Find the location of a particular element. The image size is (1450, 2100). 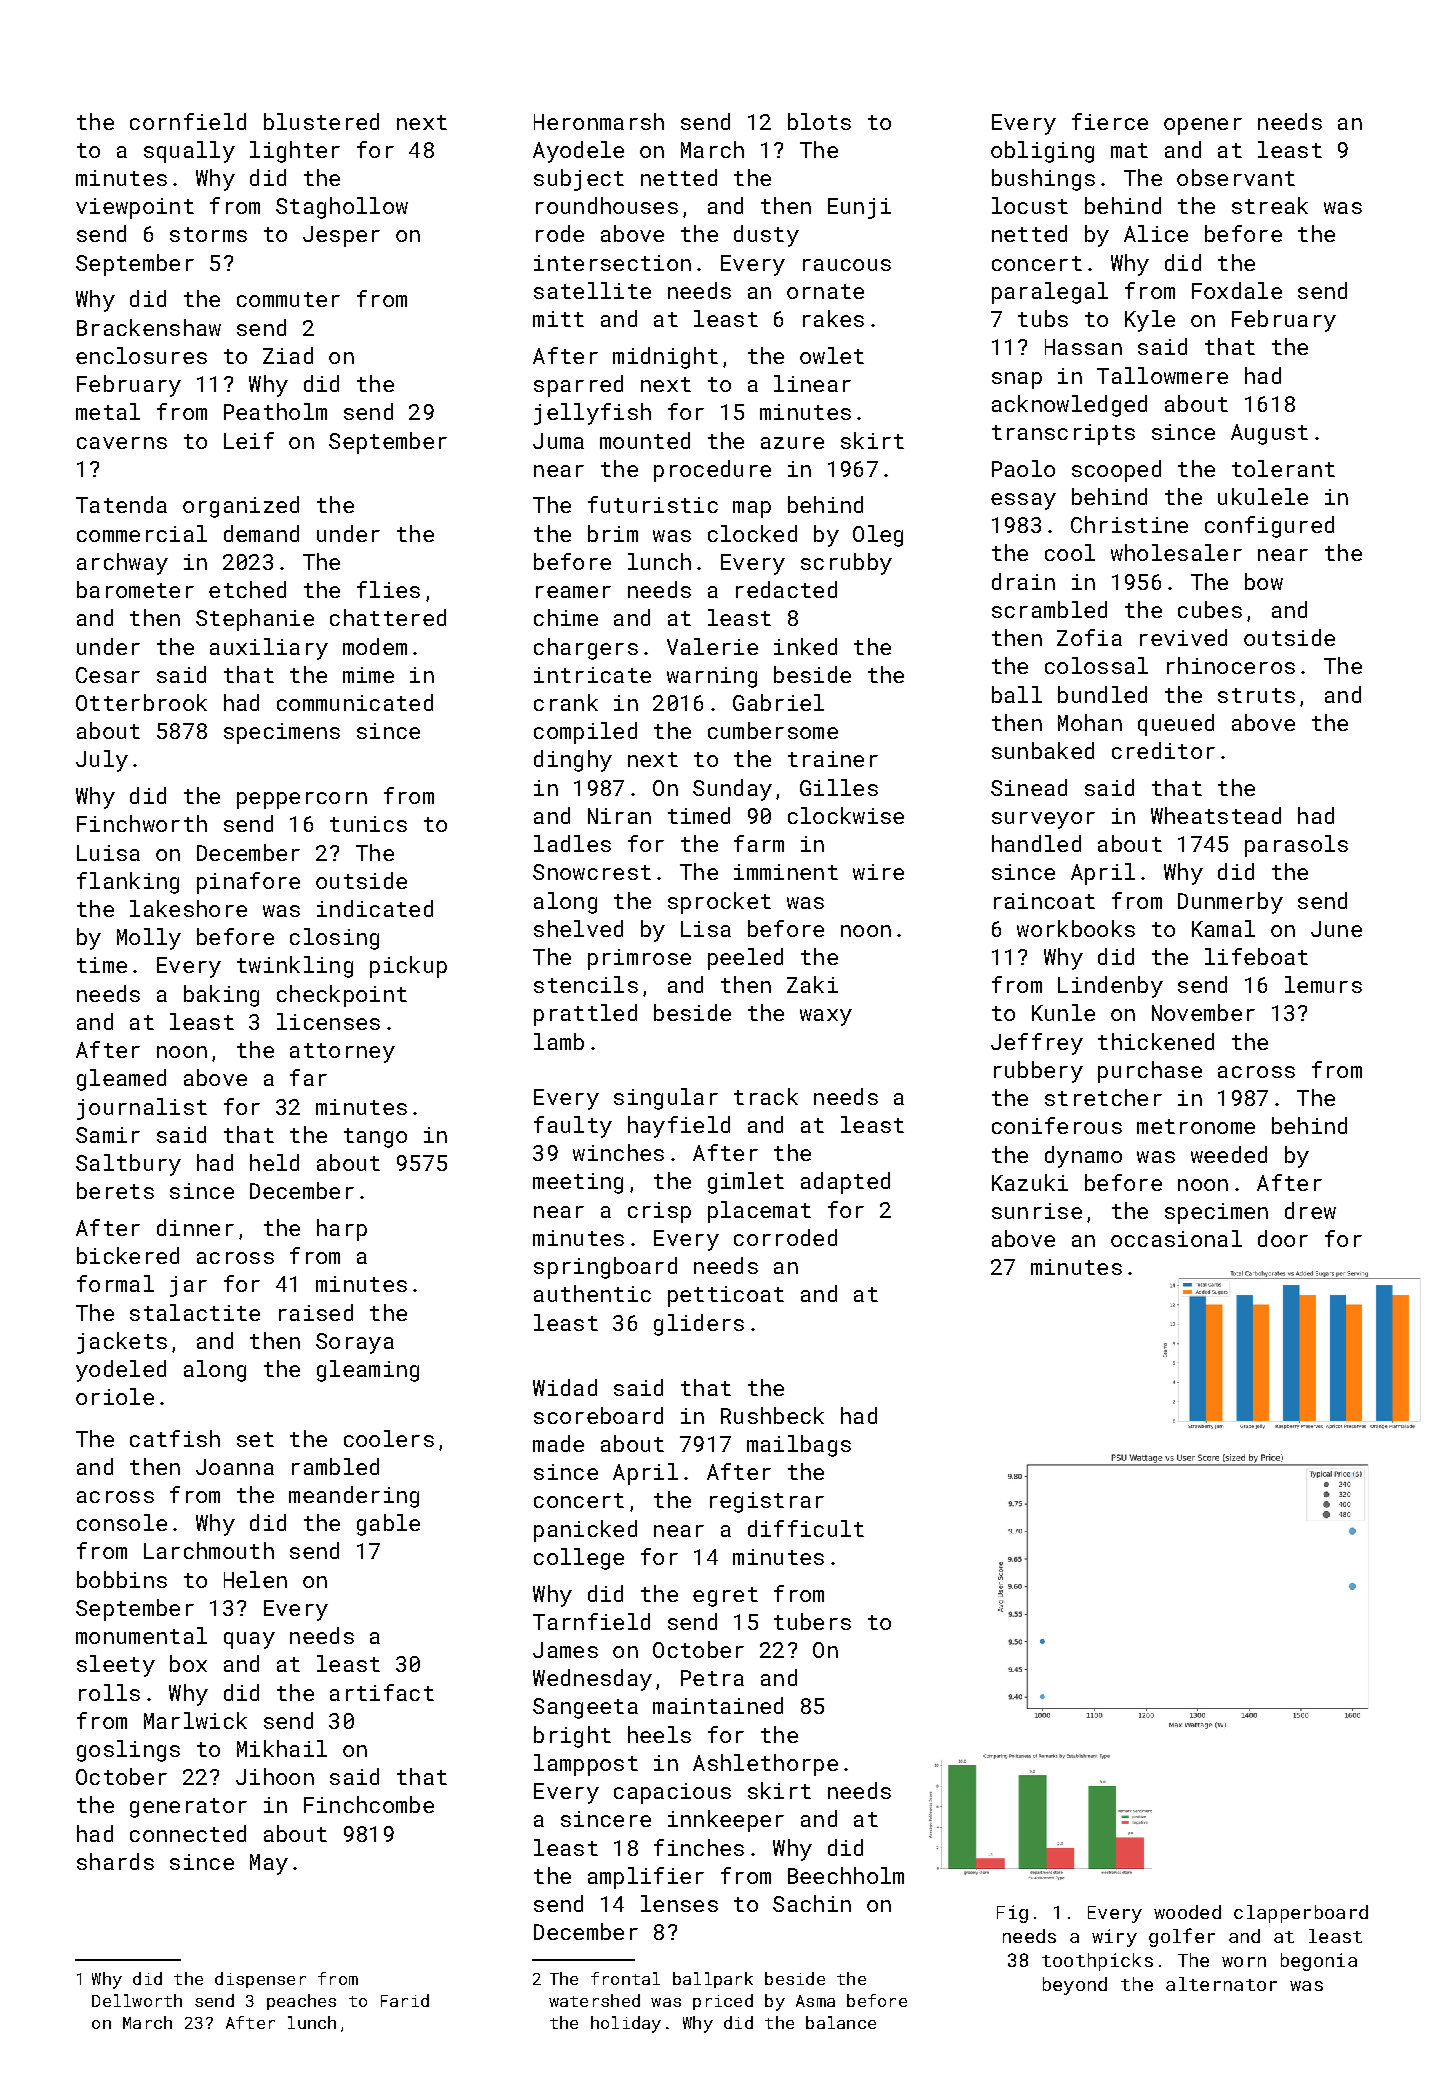

reamer is located at coordinates (573, 592).
